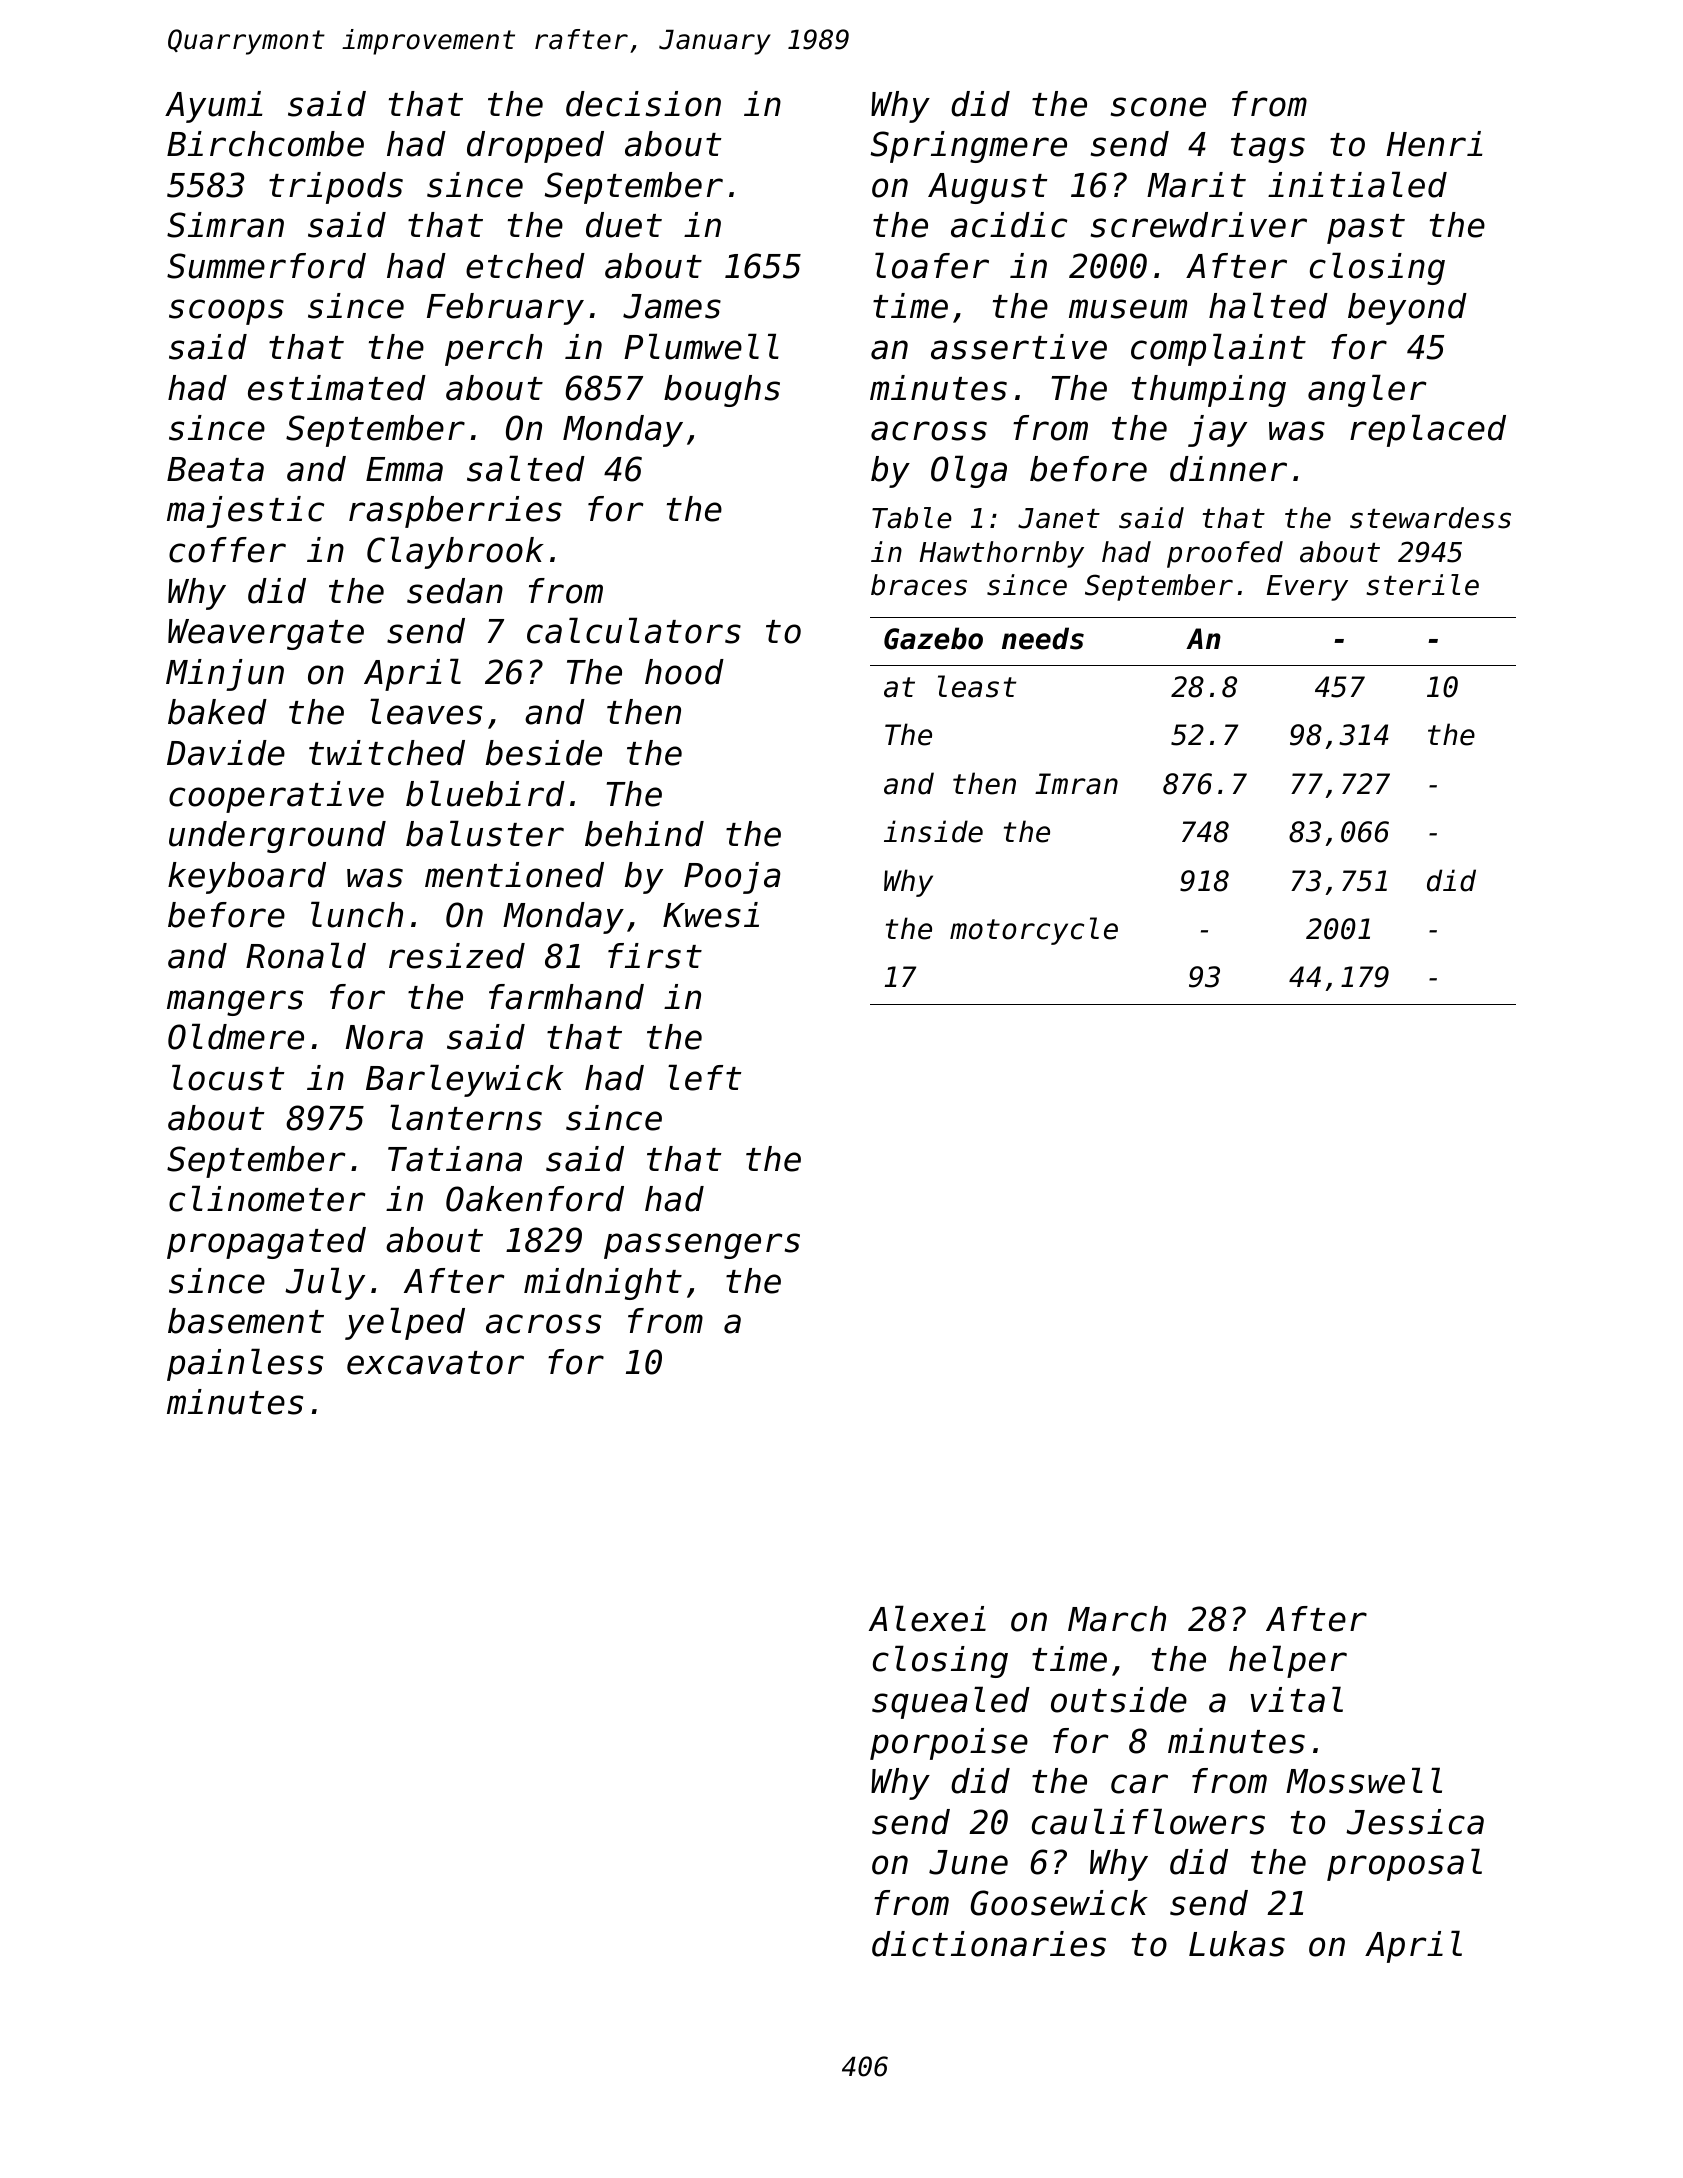  I want to click on replaced, so click(1428, 430).
